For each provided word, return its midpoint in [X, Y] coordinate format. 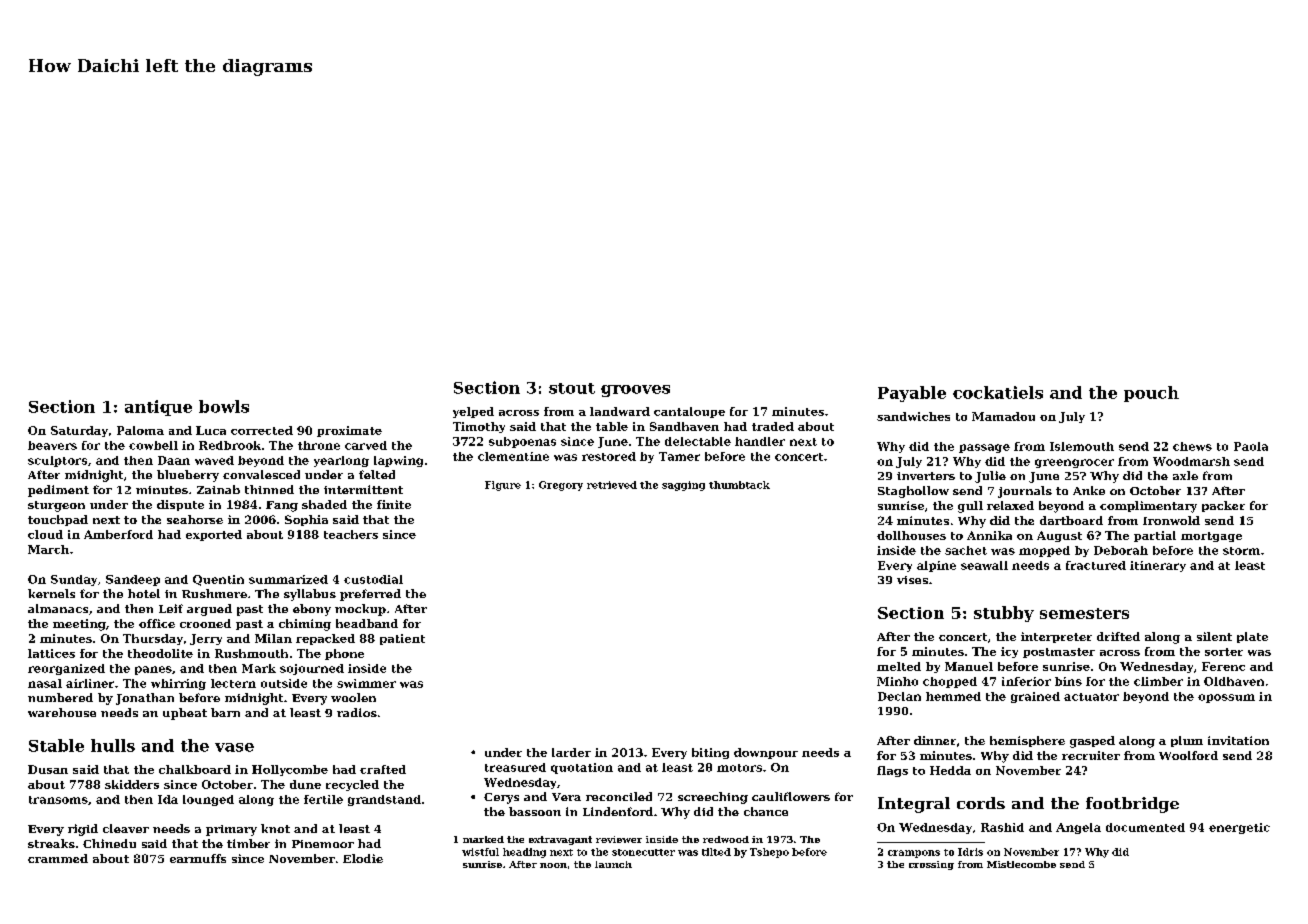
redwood [726, 839]
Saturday [79, 431]
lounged [208, 800]
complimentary [1148, 507]
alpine [936, 566]
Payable [912, 394]
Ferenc [1223, 666]
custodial [373, 579]
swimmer [366, 683]
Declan [899, 696]
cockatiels [998, 392]
